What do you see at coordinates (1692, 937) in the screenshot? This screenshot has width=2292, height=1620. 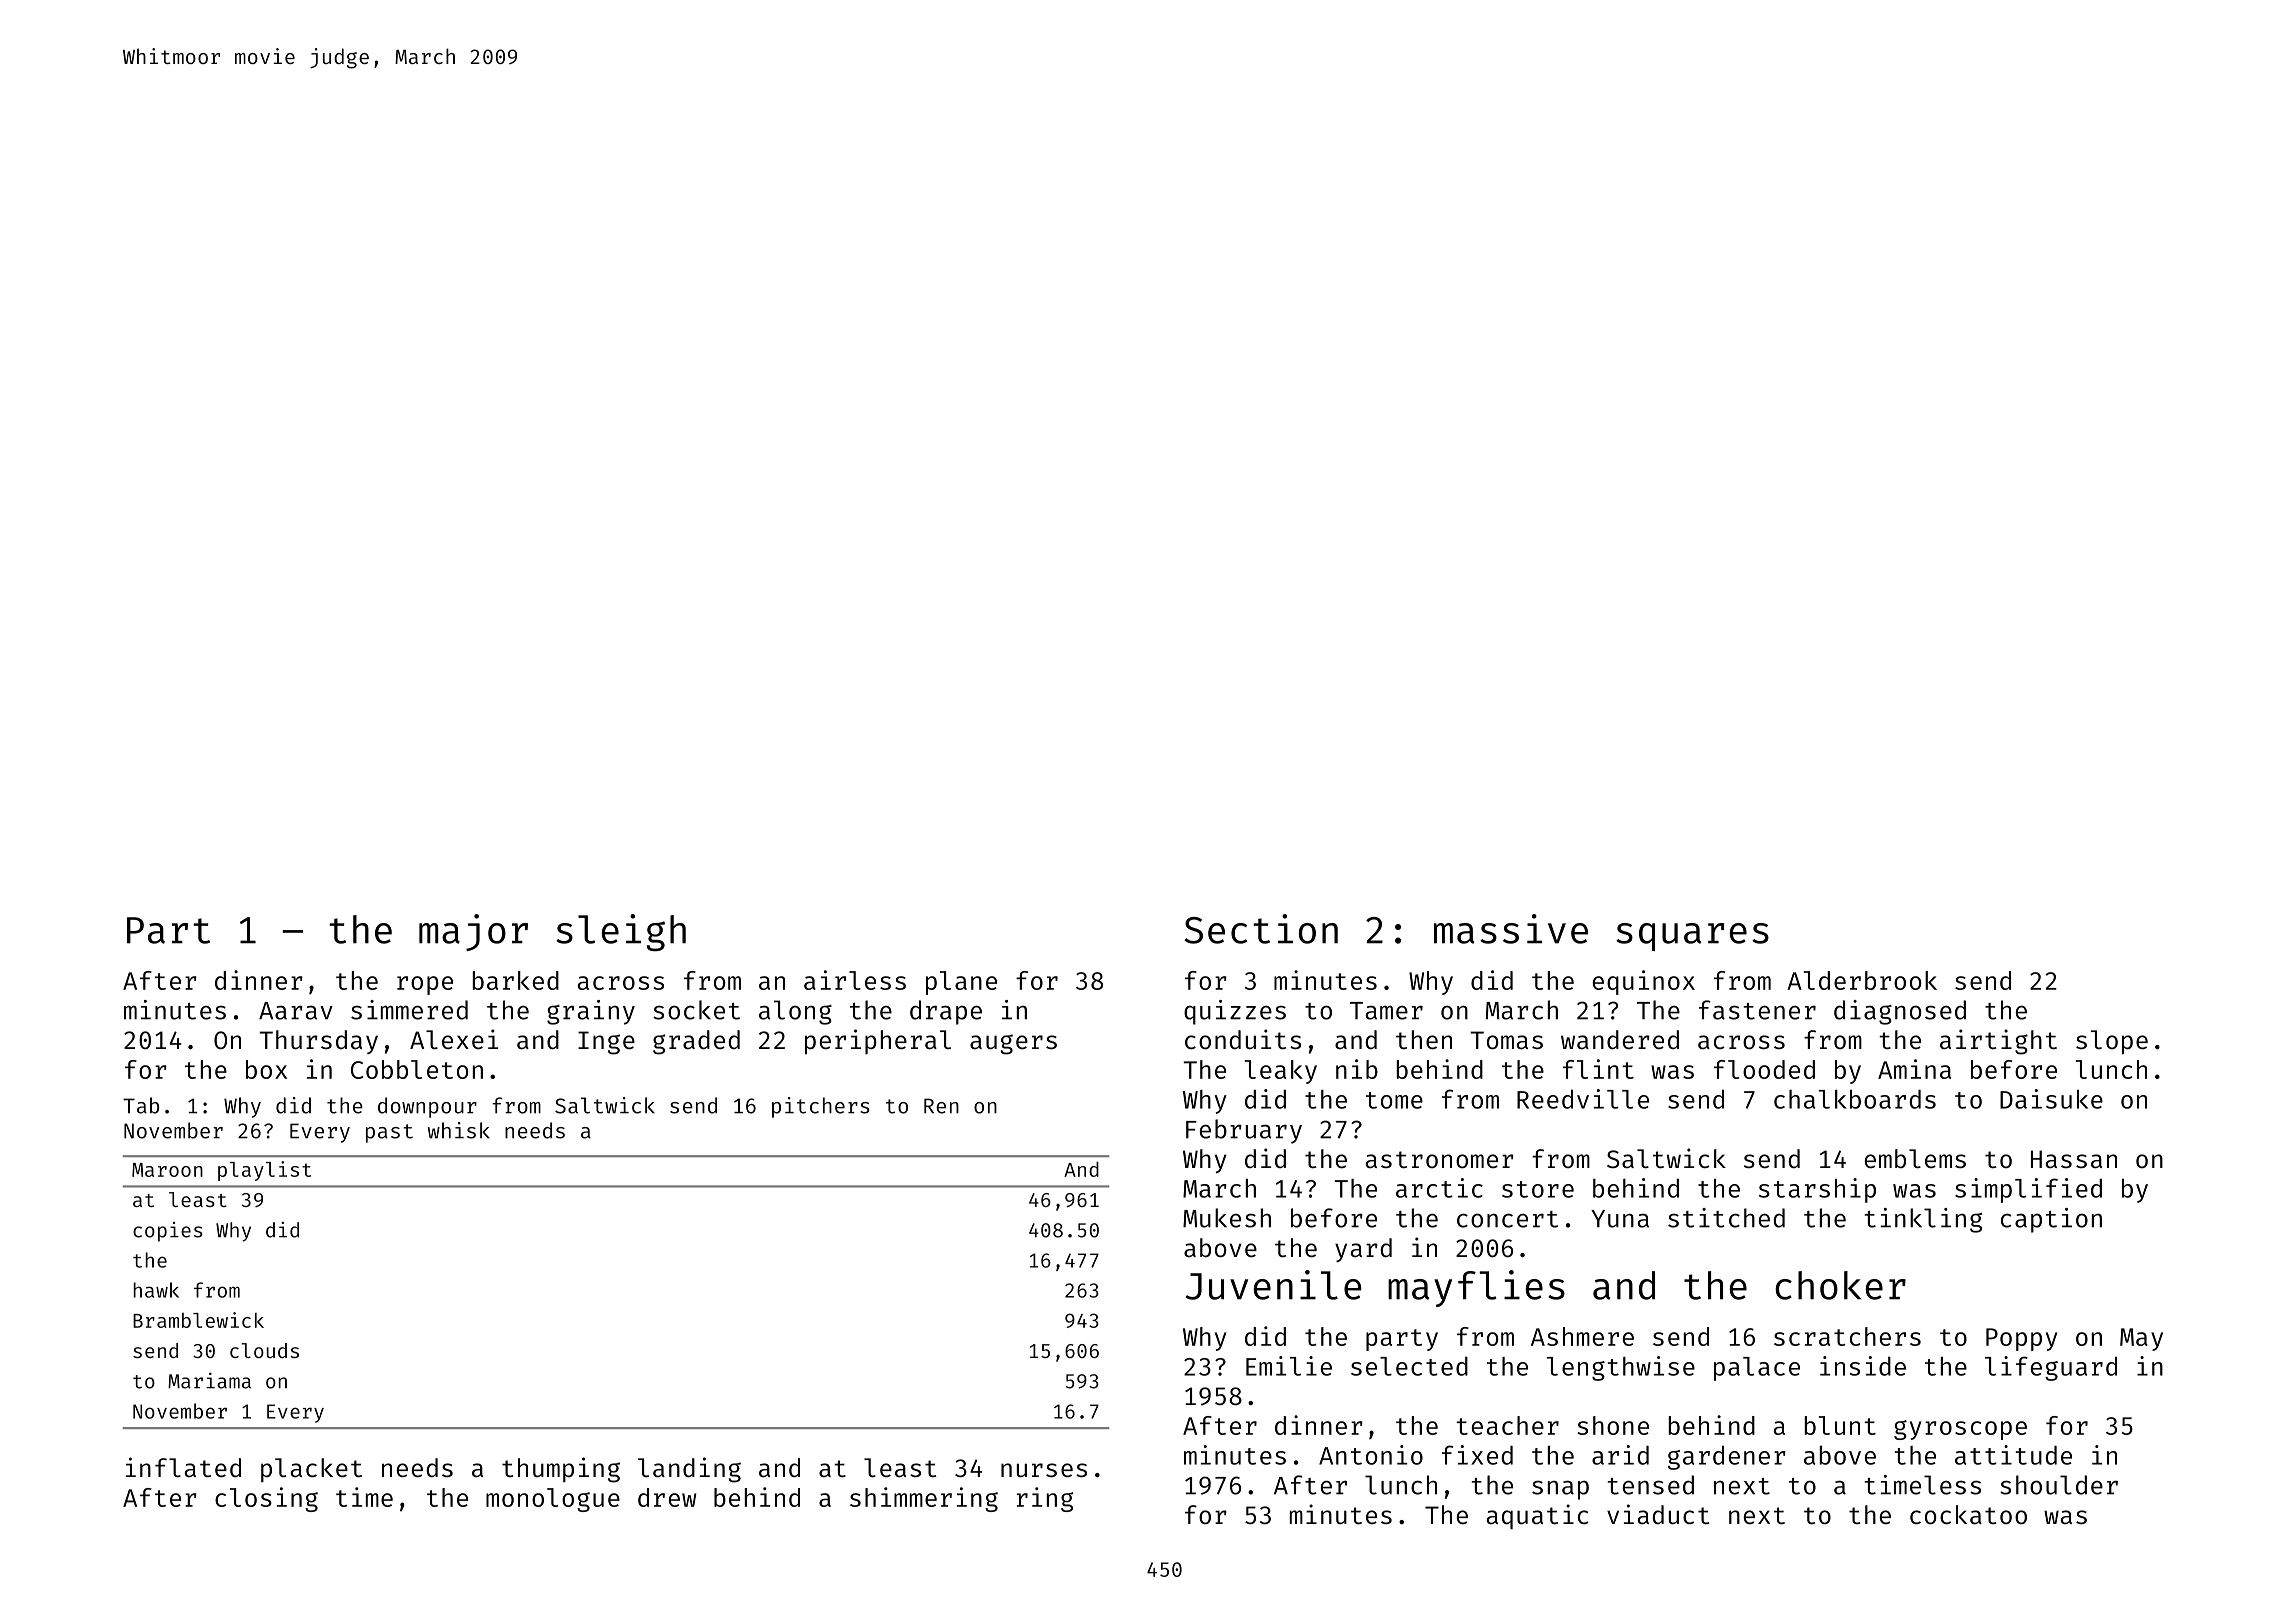 I see `squares` at bounding box center [1692, 937].
